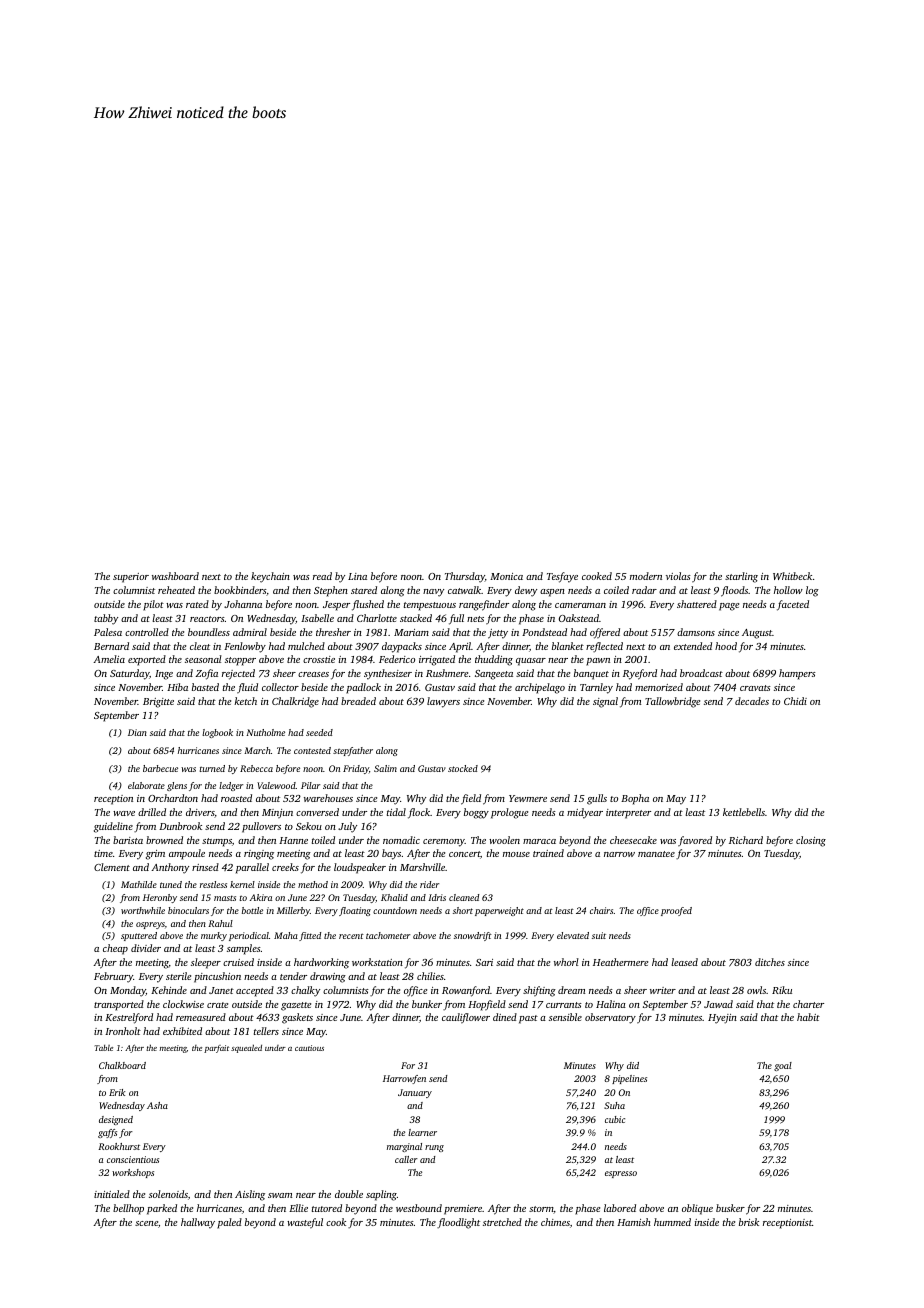 This screenshot has height=1308, width=924. What do you see at coordinates (782, 990) in the screenshot?
I see `Riku` at bounding box center [782, 990].
